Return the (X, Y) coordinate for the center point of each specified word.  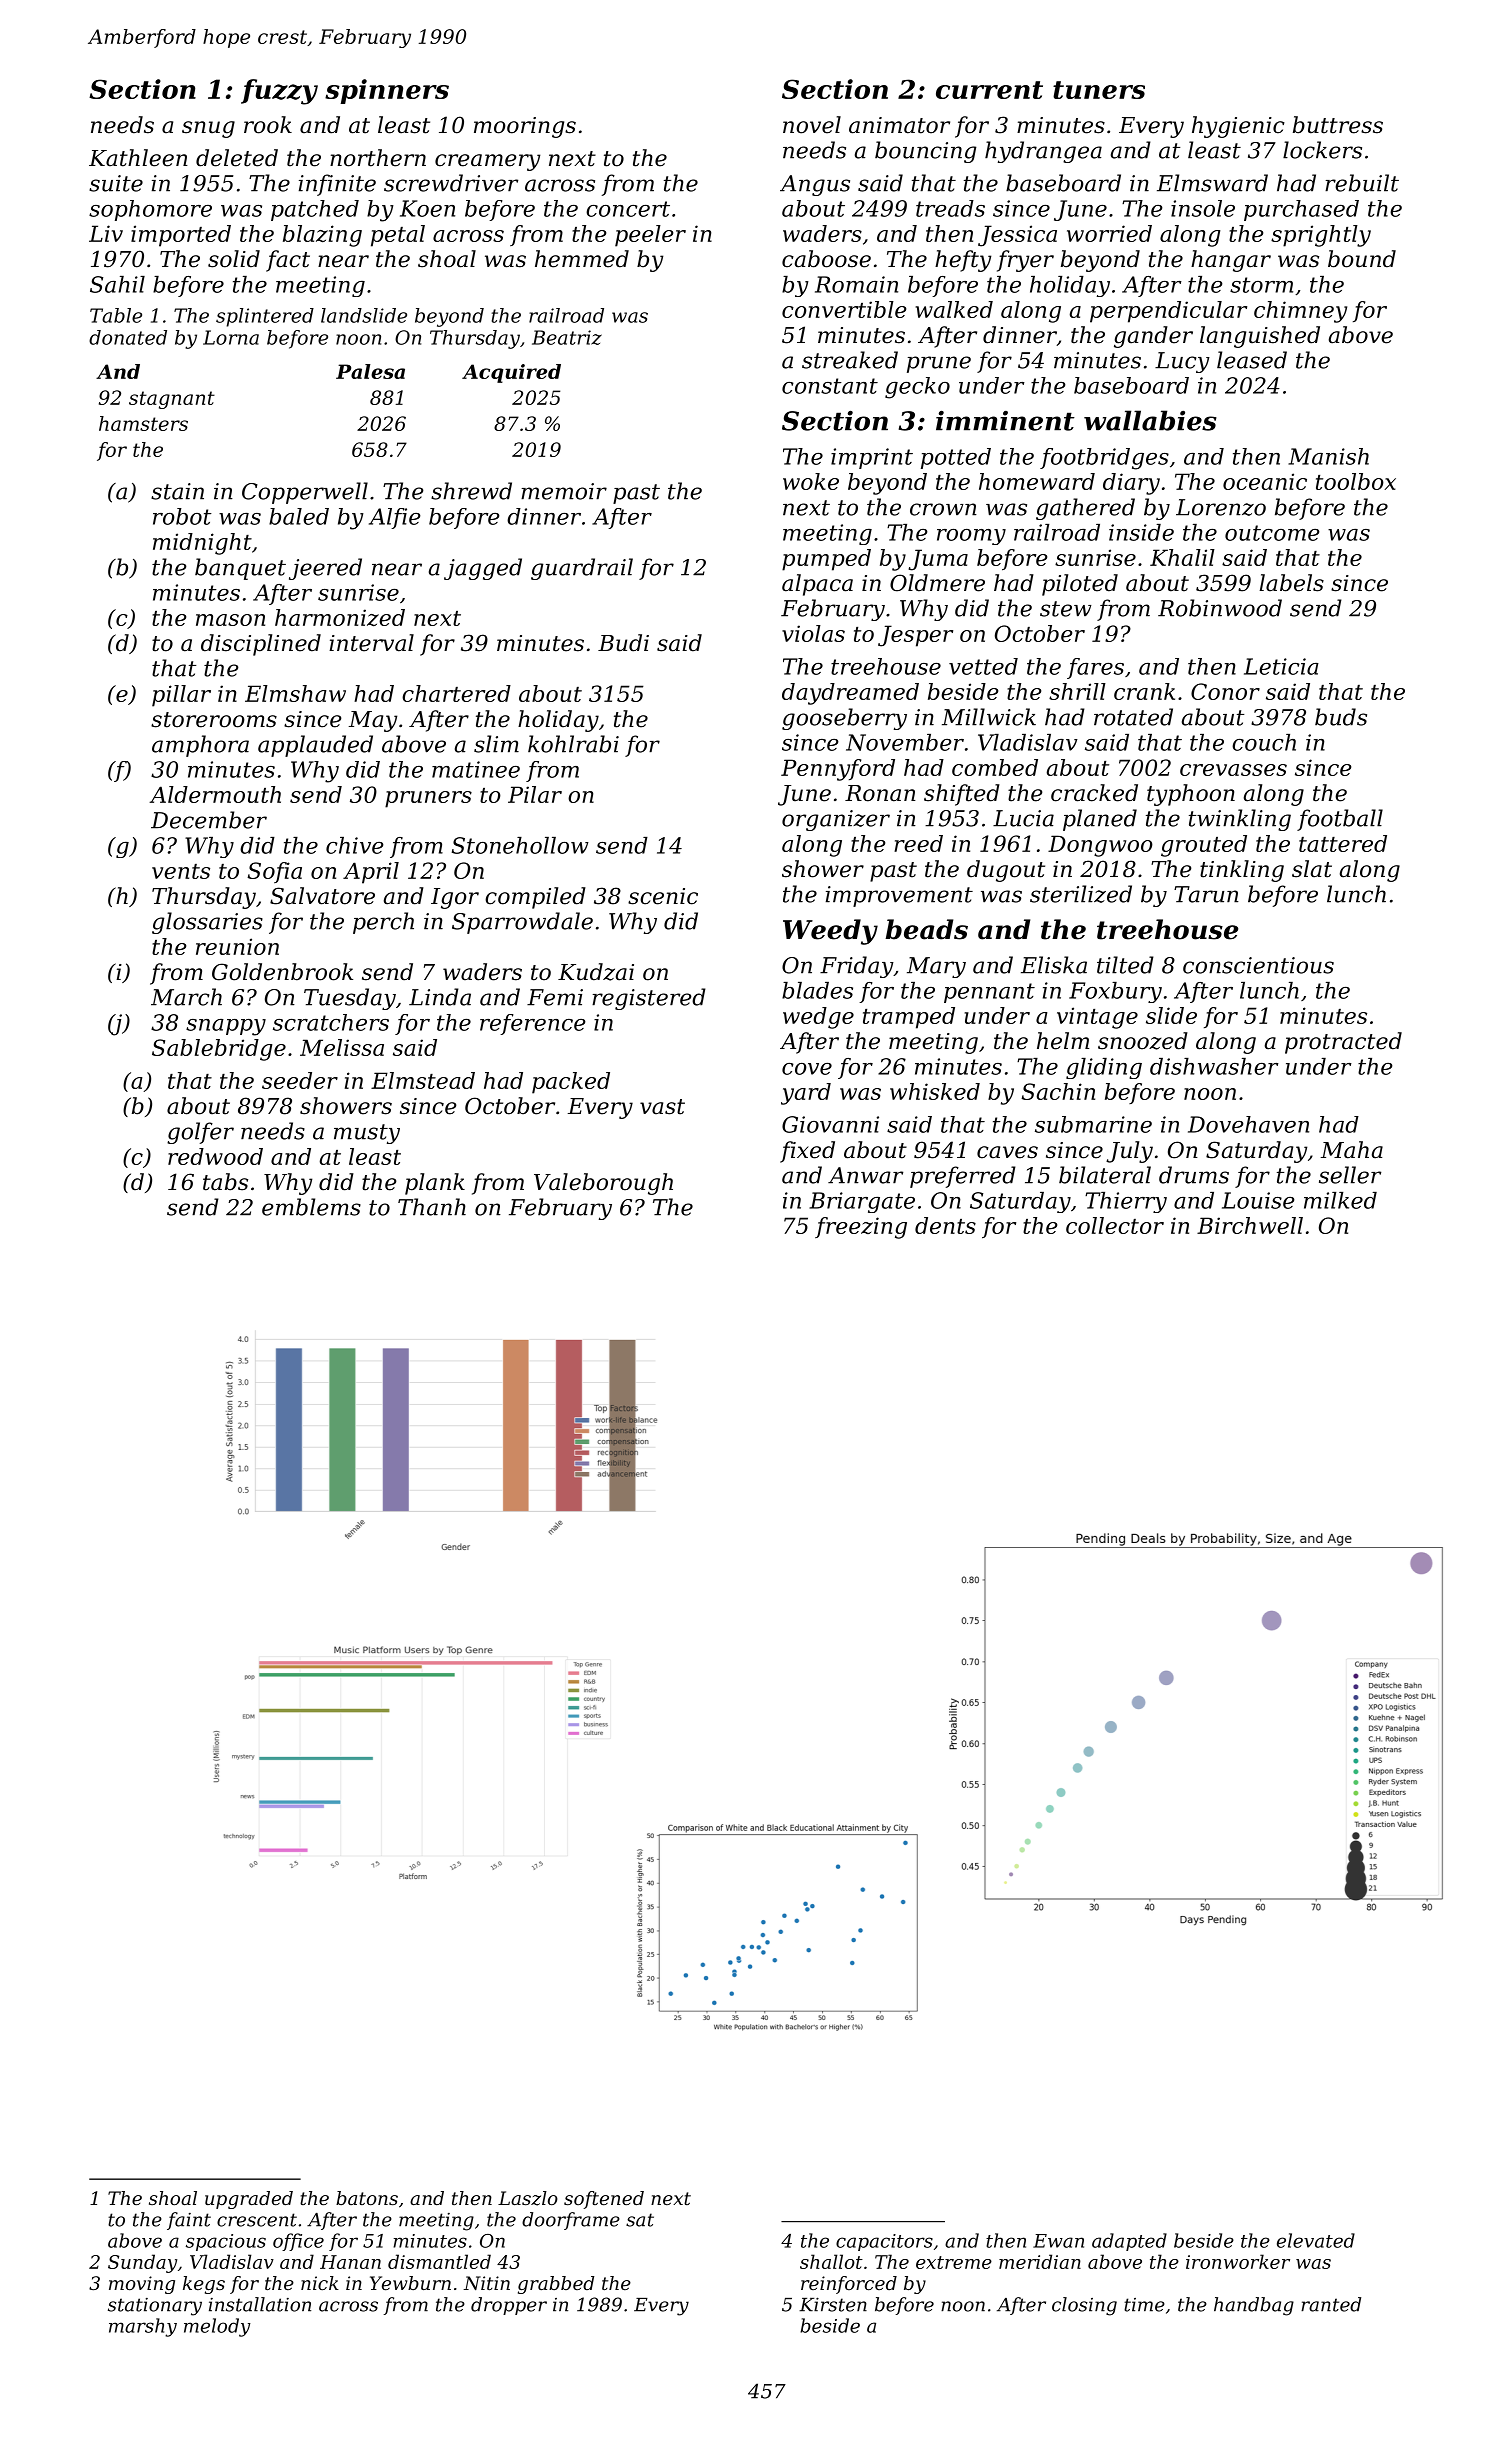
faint (189, 2221)
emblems (311, 1207)
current (989, 90)
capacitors (884, 2242)
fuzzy (279, 92)
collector (1115, 1225)
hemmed (582, 259)
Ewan (1058, 2241)
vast (662, 1107)
